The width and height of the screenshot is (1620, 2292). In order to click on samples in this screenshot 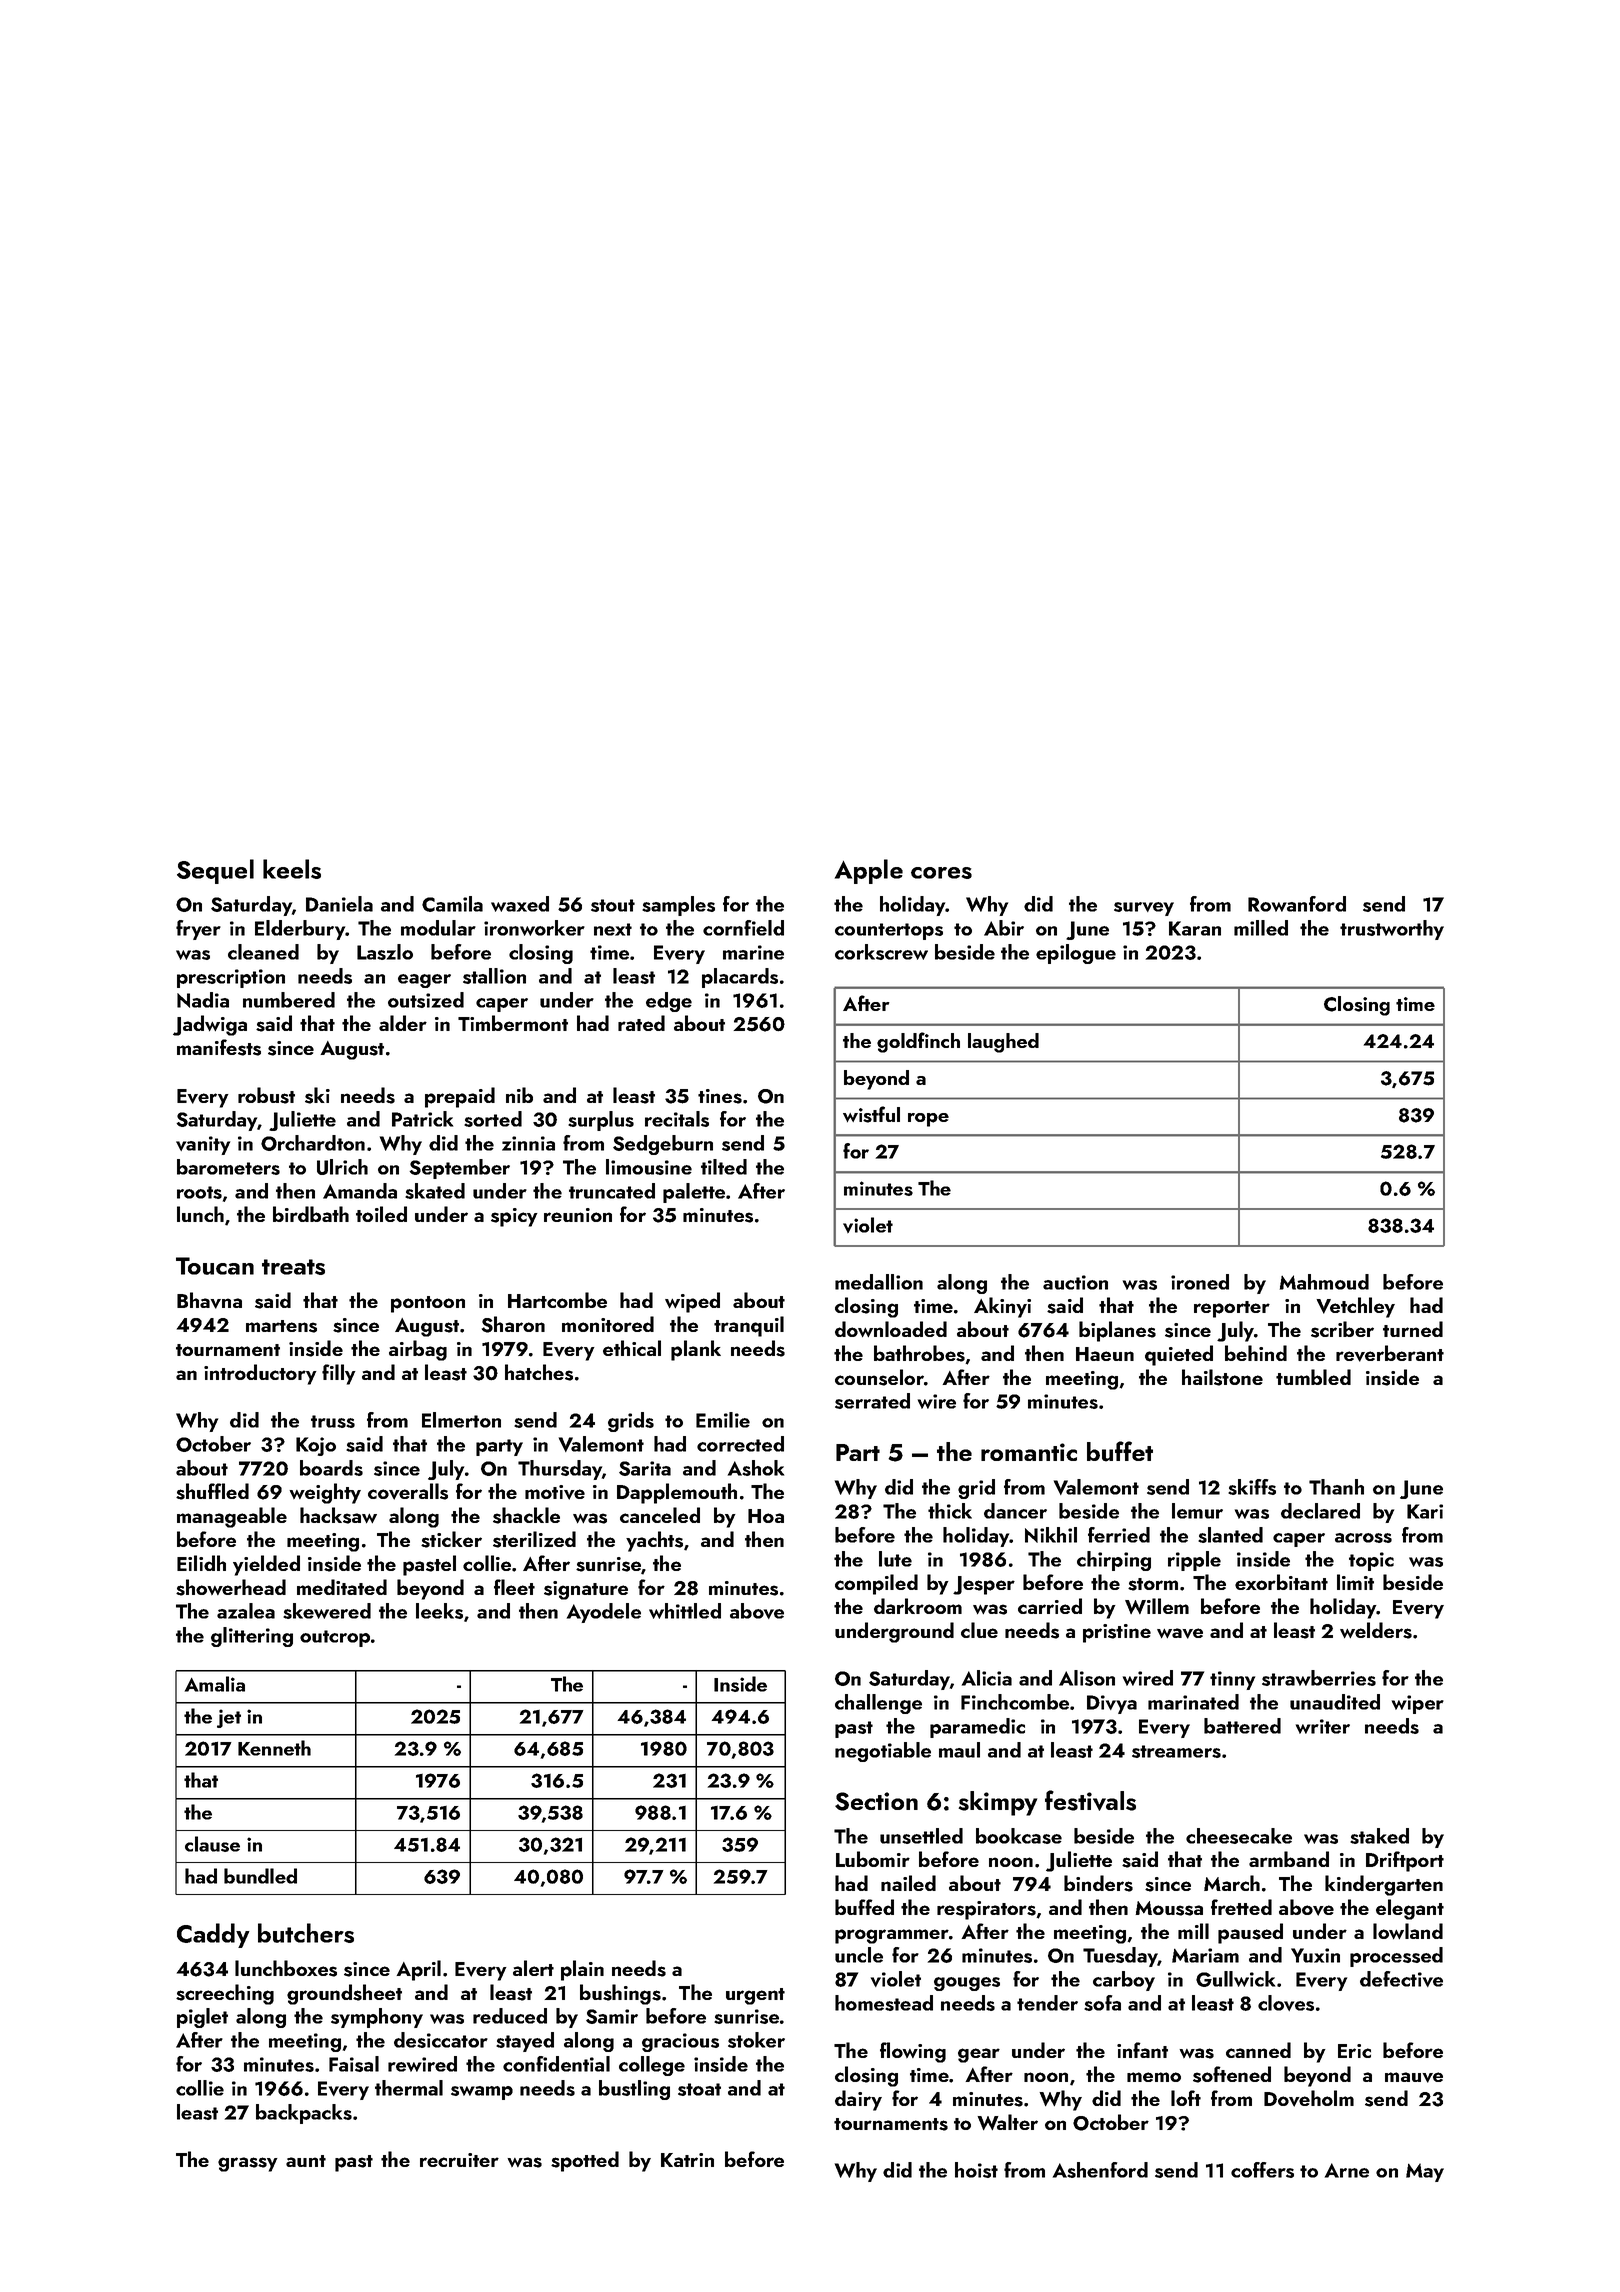, I will do `click(678, 906)`.
